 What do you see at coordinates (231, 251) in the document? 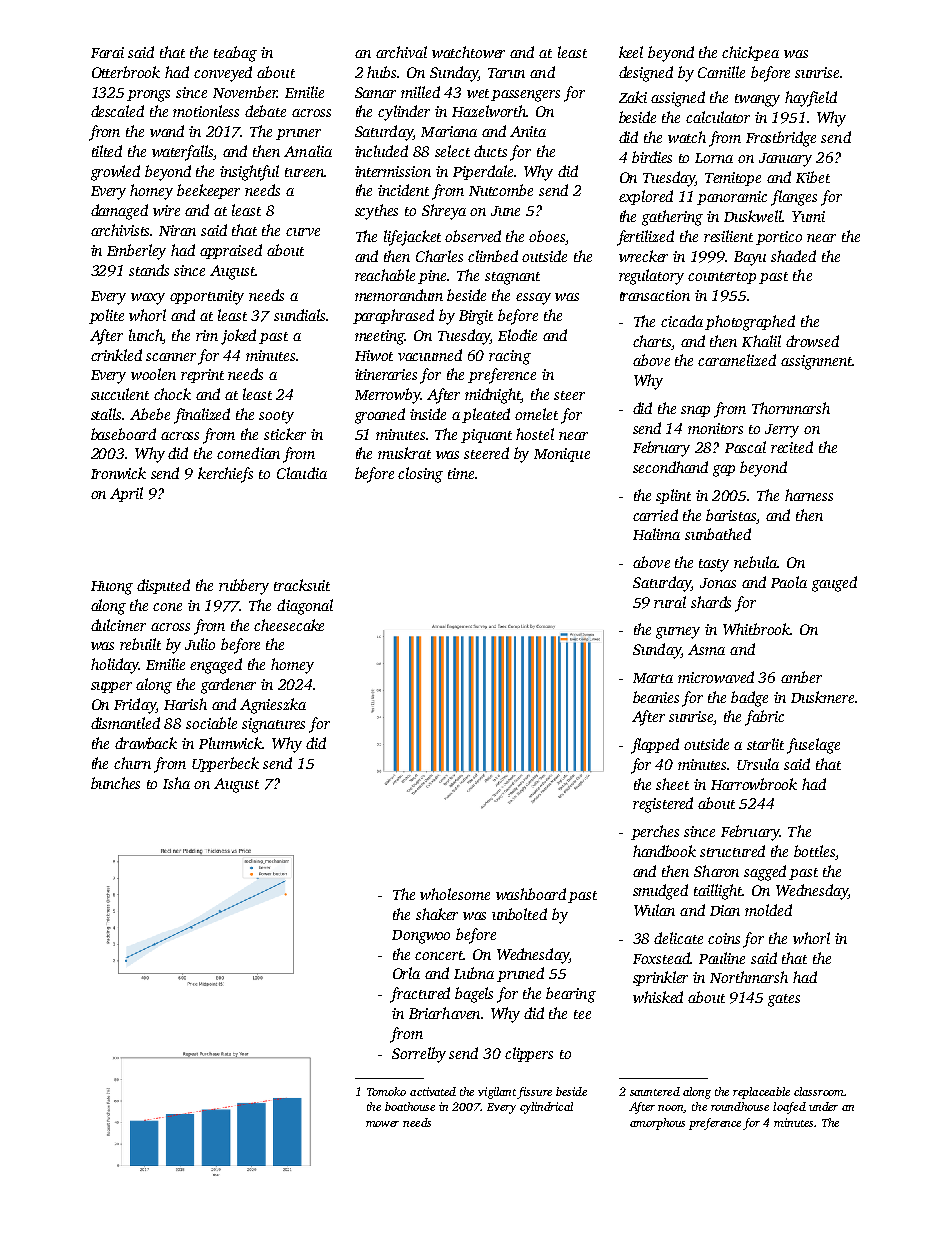
I see `appraised` at bounding box center [231, 251].
